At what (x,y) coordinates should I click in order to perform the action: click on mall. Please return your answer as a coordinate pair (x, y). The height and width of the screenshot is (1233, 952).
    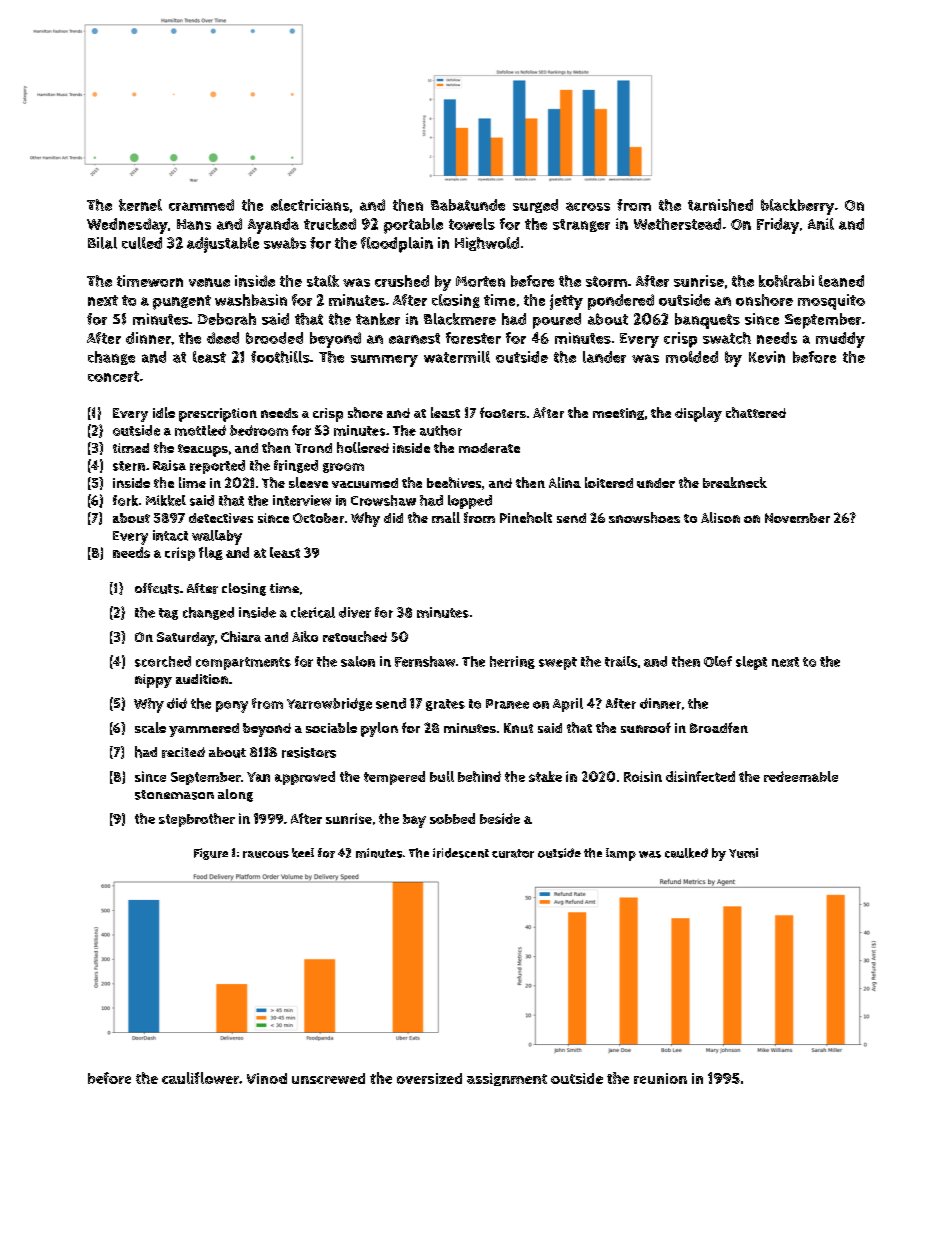
    Looking at the image, I should click on (446, 517).
